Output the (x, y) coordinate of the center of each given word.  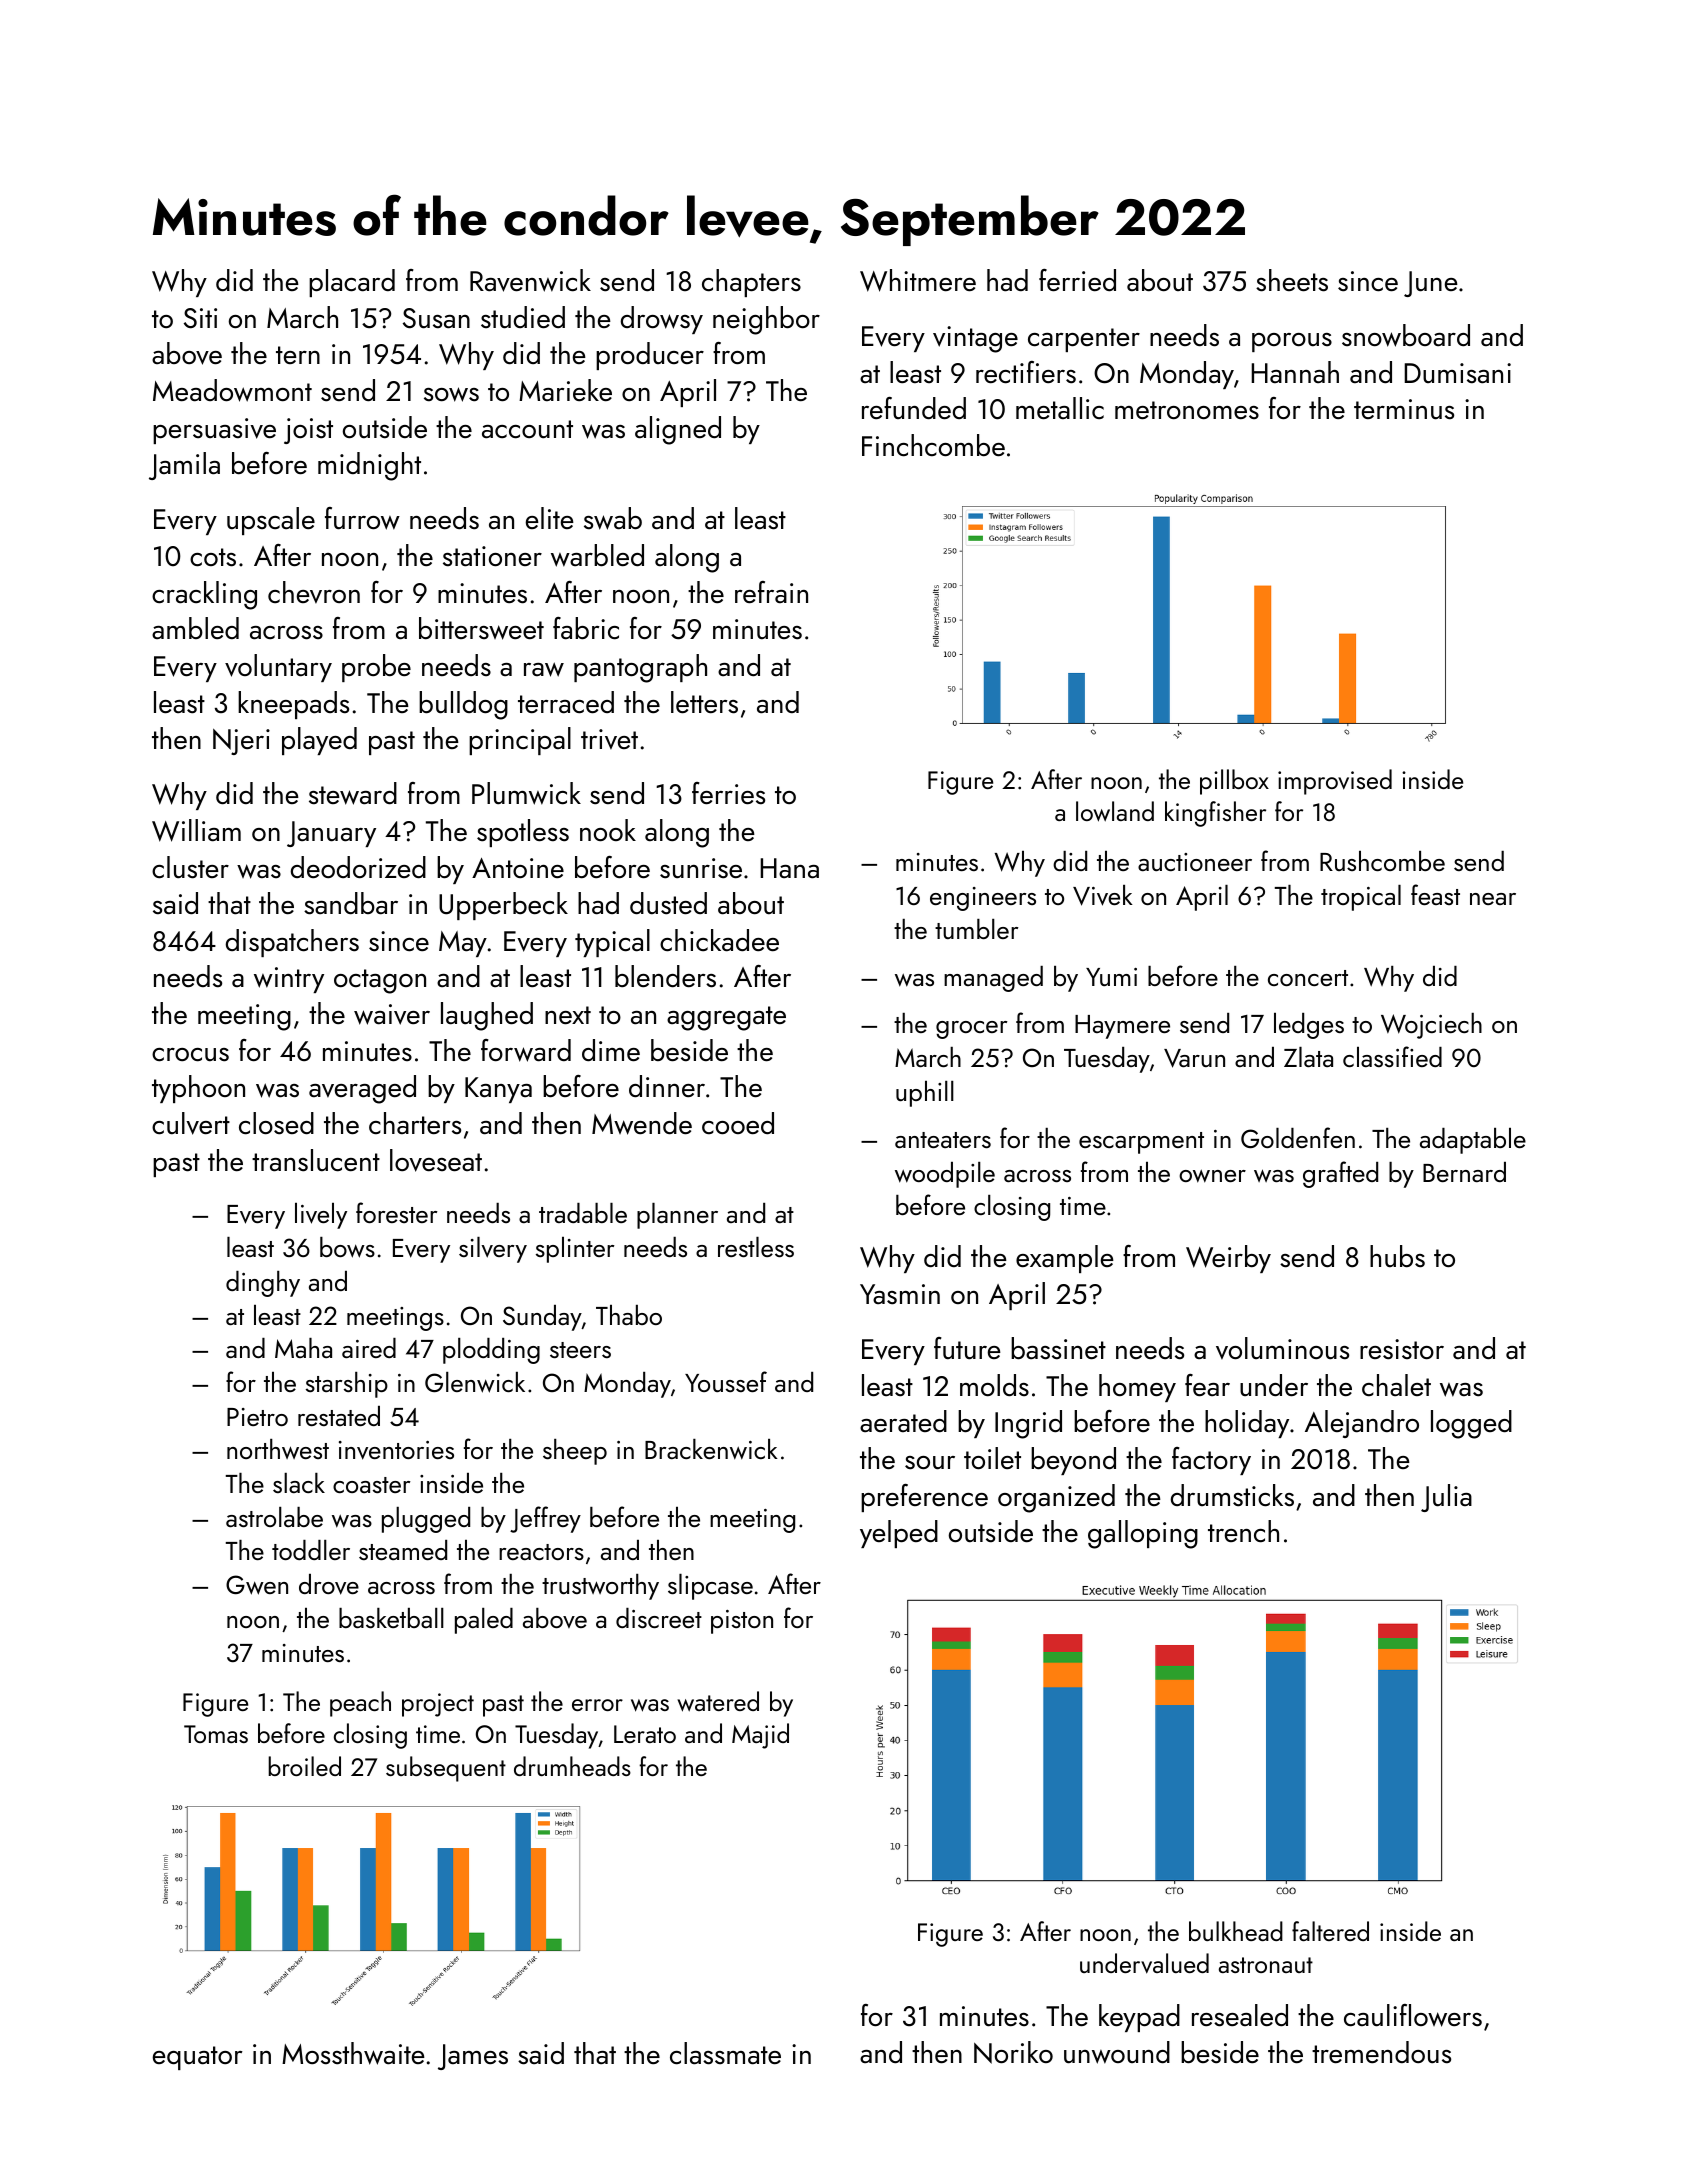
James (473, 2057)
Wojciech (1431, 1026)
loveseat (436, 1160)
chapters (751, 283)
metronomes (1187, 410)
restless (756, 1247)
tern (298, 355)
